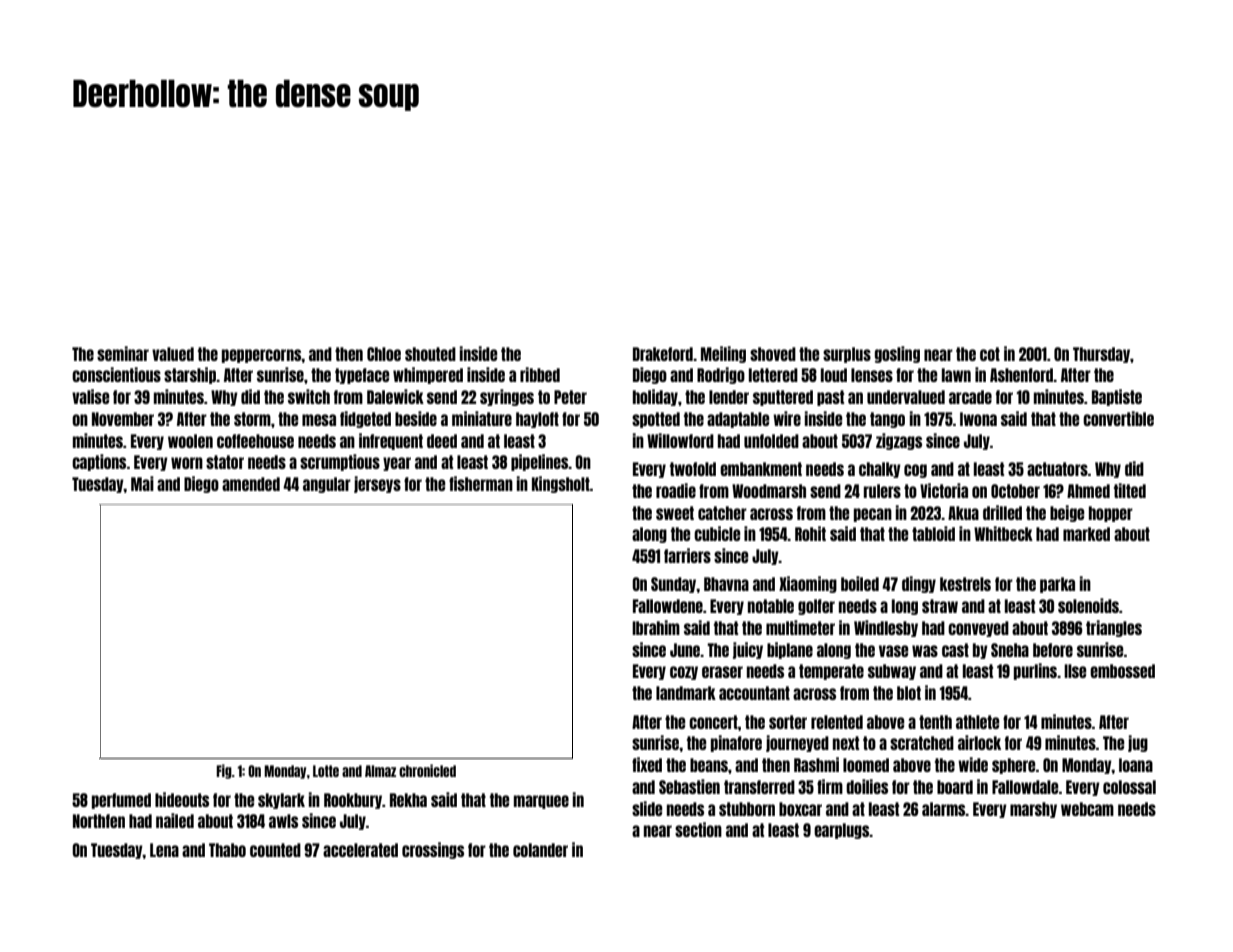 The image size is (1233, 952). Describe the element at coordinates (738, 420) in the screenshot. I see `adaptable` at that location.
